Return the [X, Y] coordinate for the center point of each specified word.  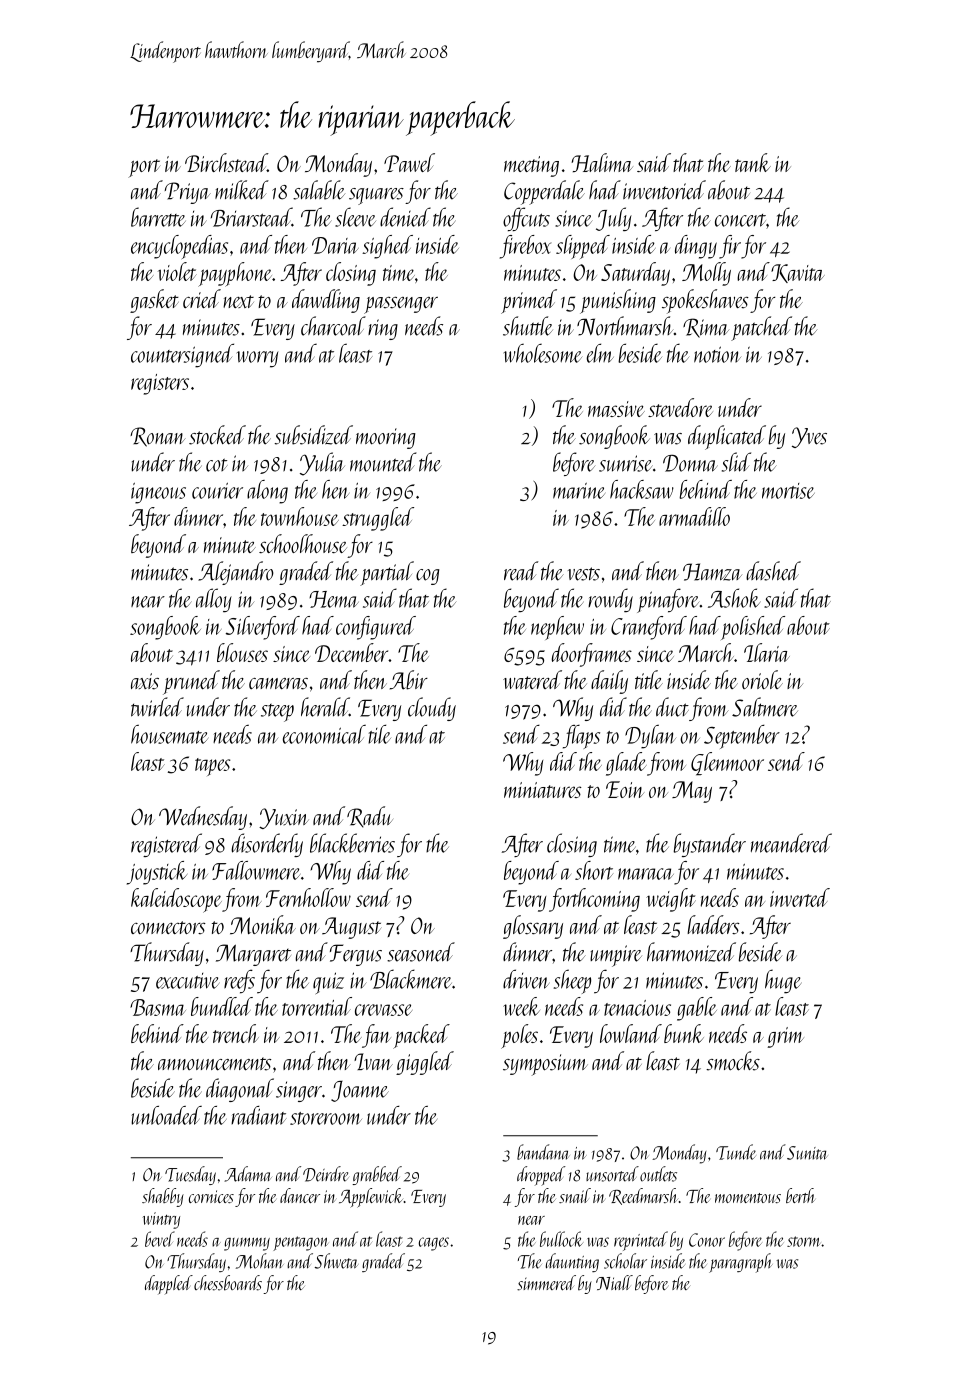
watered [532, 679]
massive [616, 409]
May [692, 792]
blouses [242, 652]
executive [188, 981]
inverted [800, 897]
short [594, 870]
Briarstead [251, 217]
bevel [160, 1239]
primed [529, 301]
